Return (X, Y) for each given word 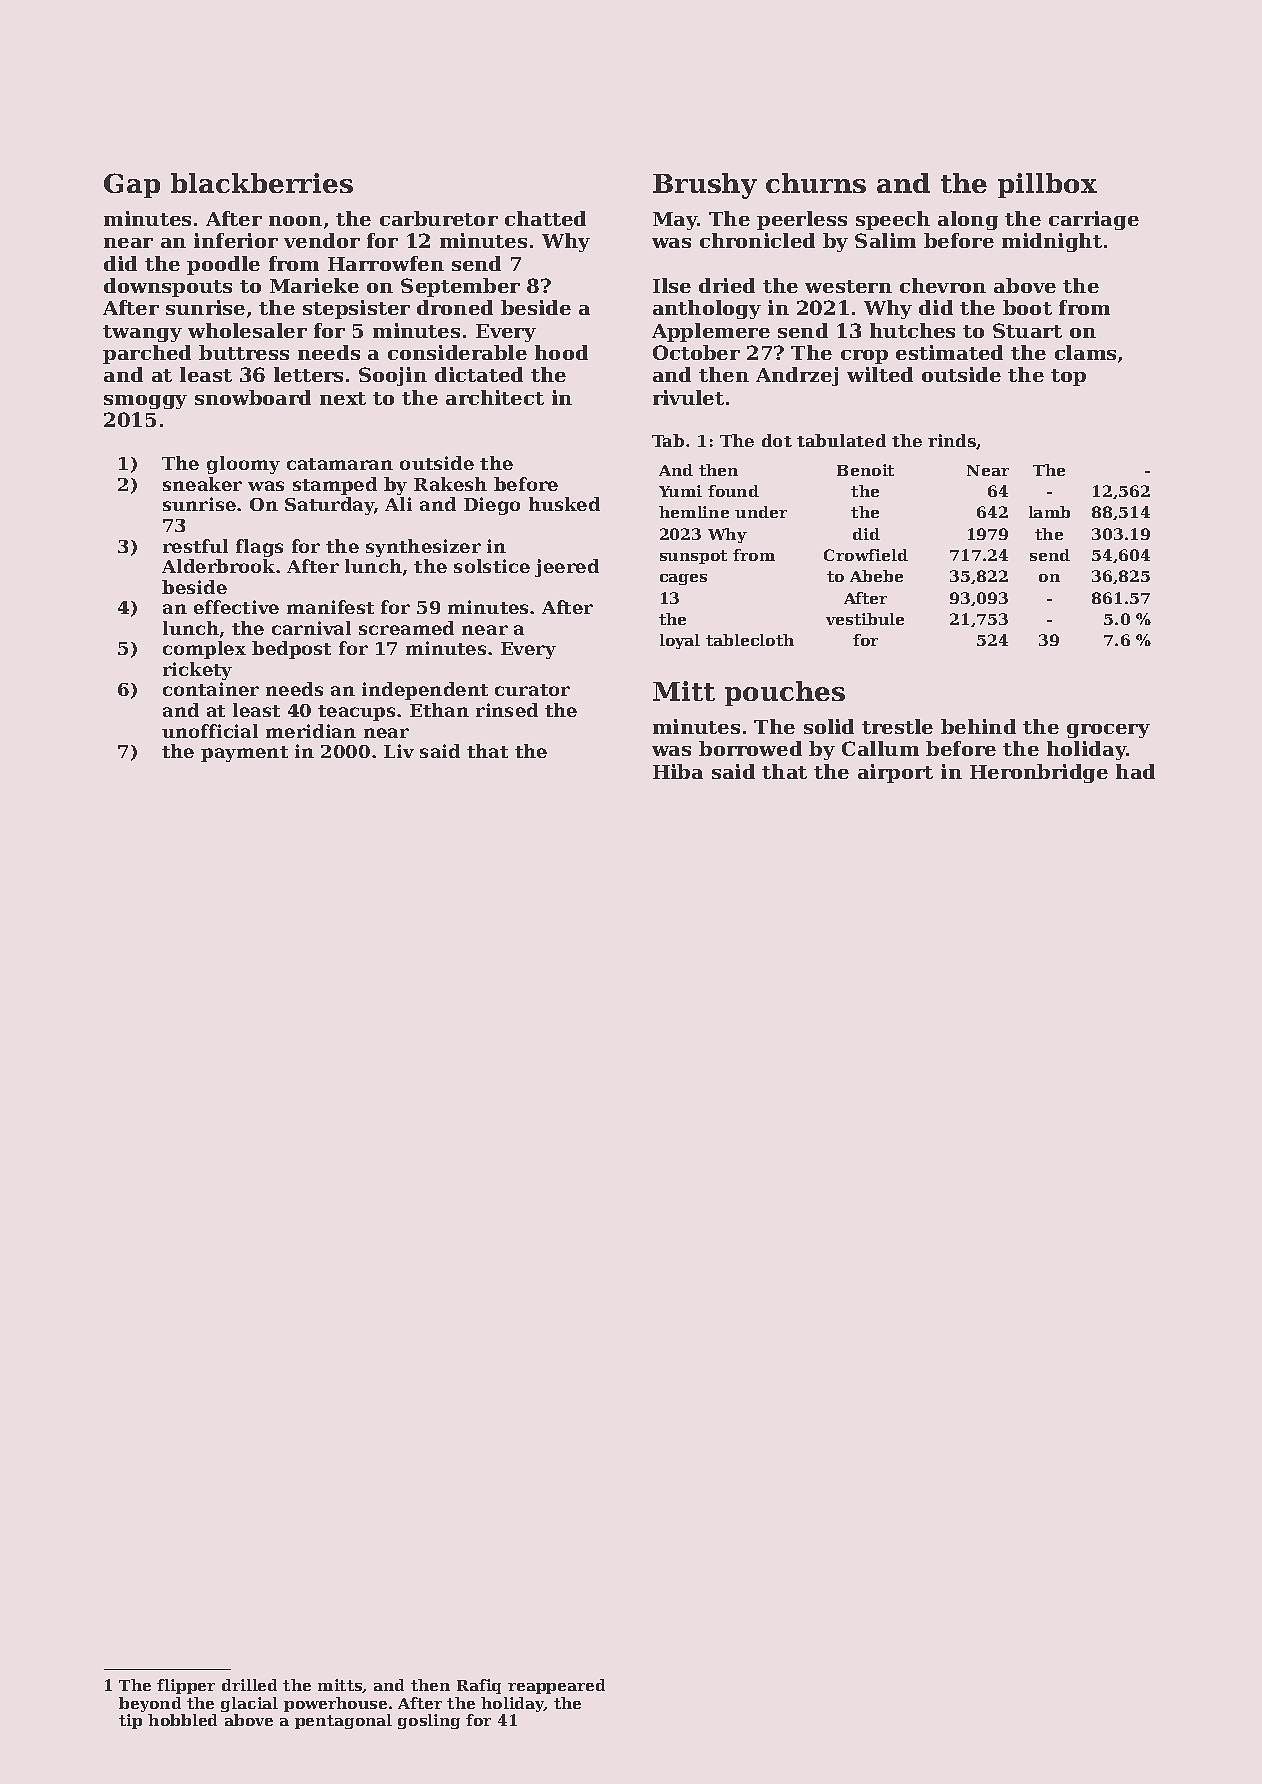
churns (816, 183)
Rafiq (479, 1686)
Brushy (705, 186)
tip (130, 1721)
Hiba (678, 771)
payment (244, 754)
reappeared (556, 1686)
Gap (132, 185)
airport (895, 773)
